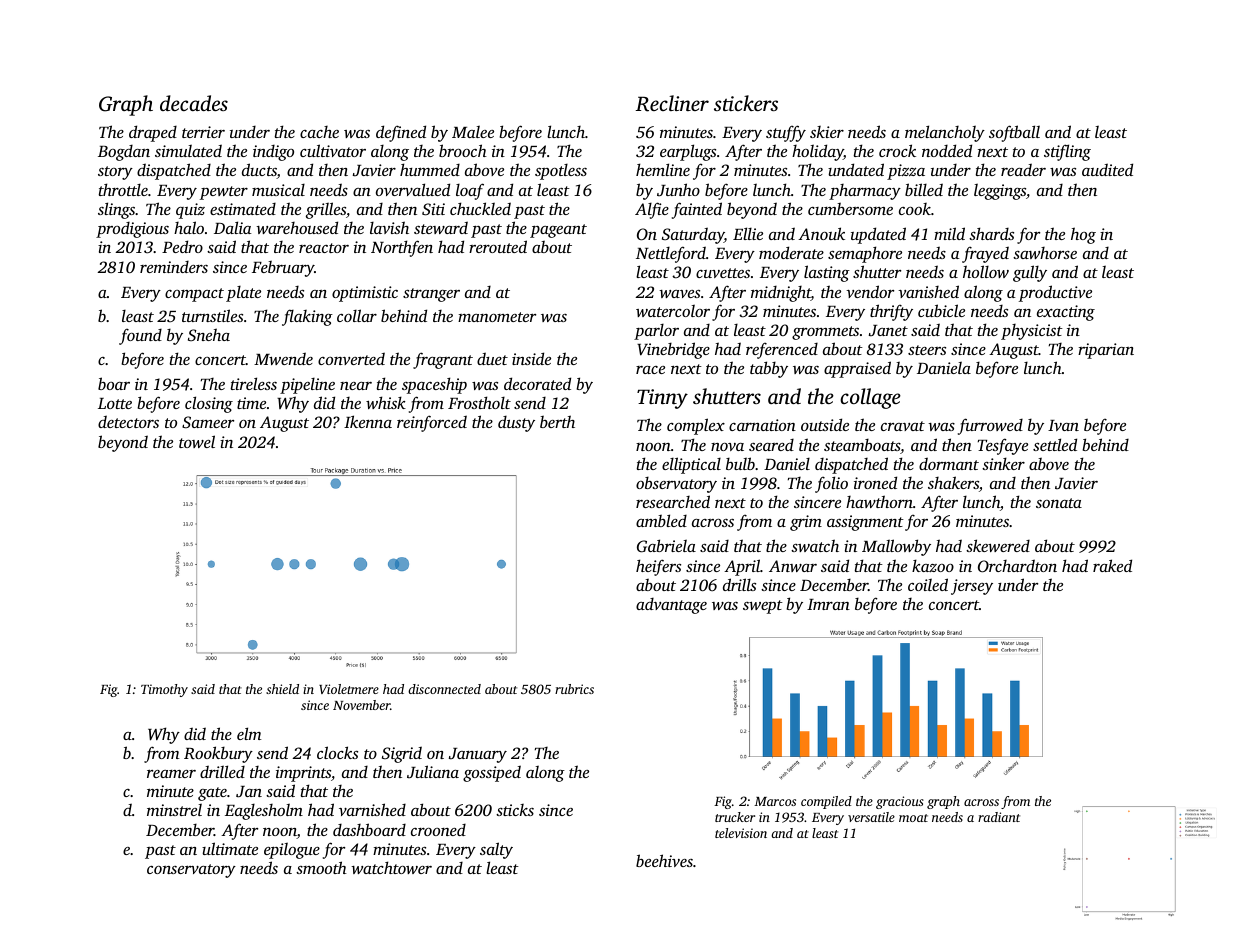 The height and width of the image is (952, 1233). Describe the element at coordinates (782, 351) in the image. I see `referenced` at that location.
